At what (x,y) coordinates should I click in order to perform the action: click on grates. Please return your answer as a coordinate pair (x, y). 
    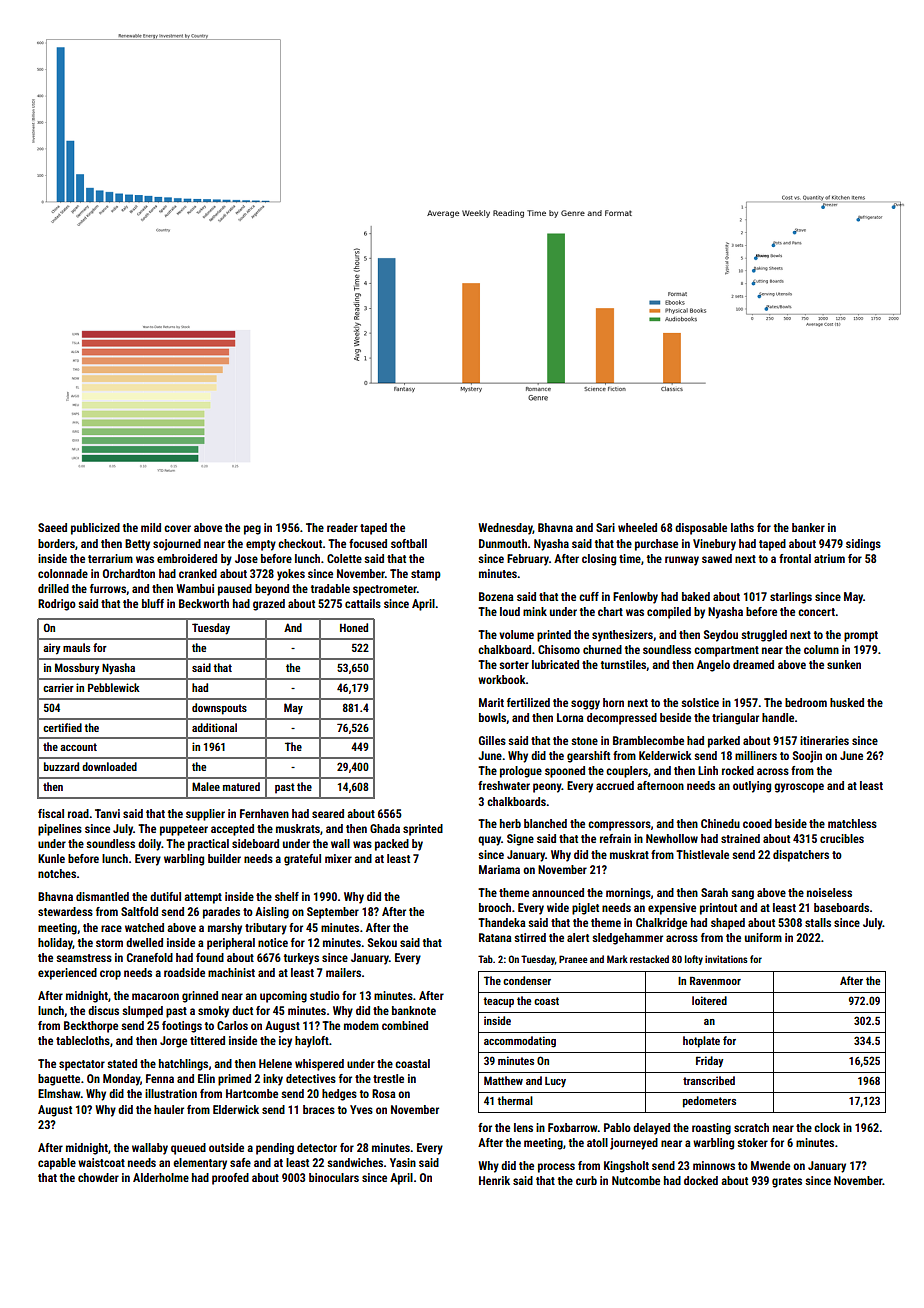
    Looking at the image, I should click on (787, 1182).
